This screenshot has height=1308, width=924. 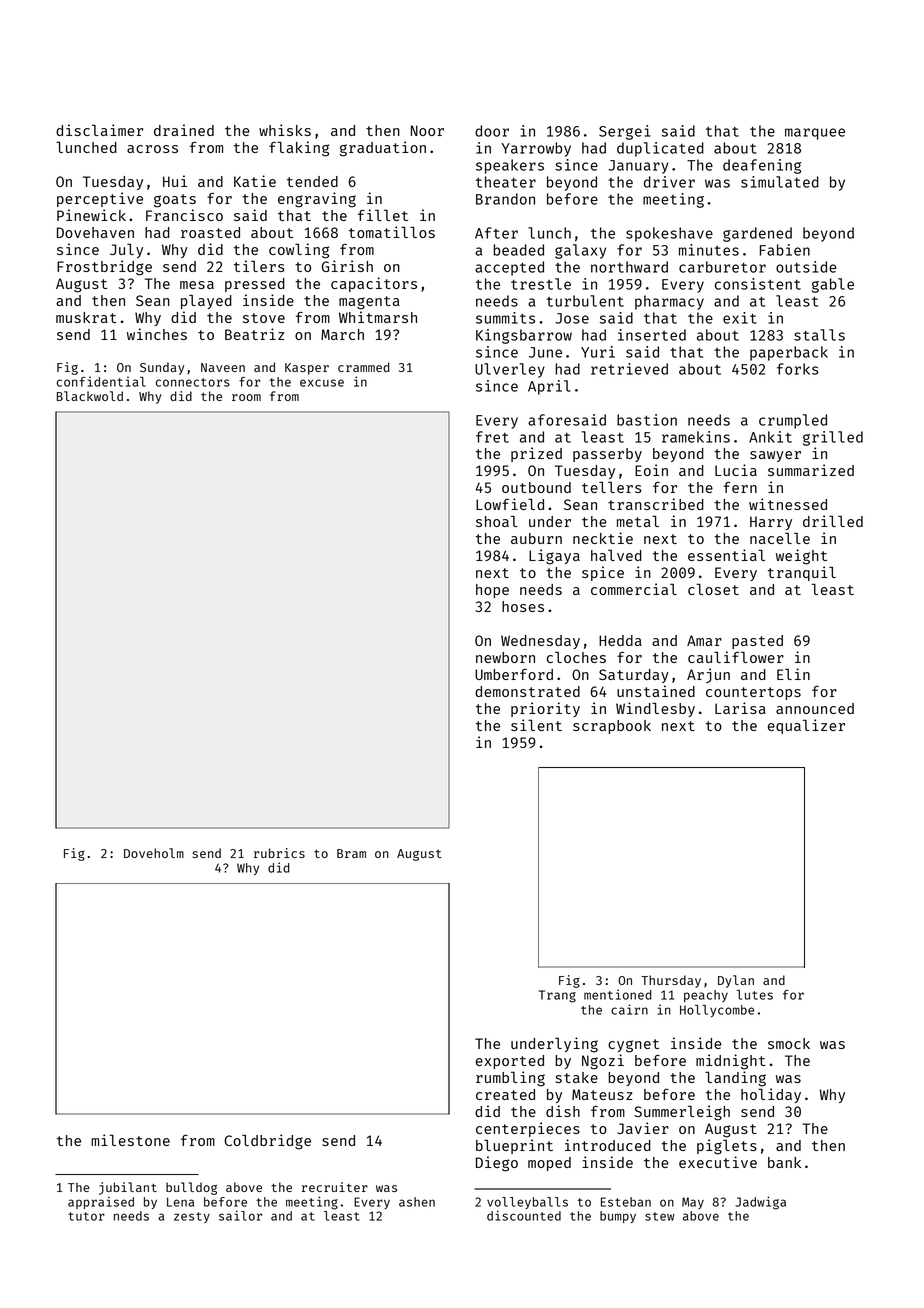 What do you see at coordinates (154, 853) in the screenshot?
I see `Doveholm` at bounding box center [154, 853].
